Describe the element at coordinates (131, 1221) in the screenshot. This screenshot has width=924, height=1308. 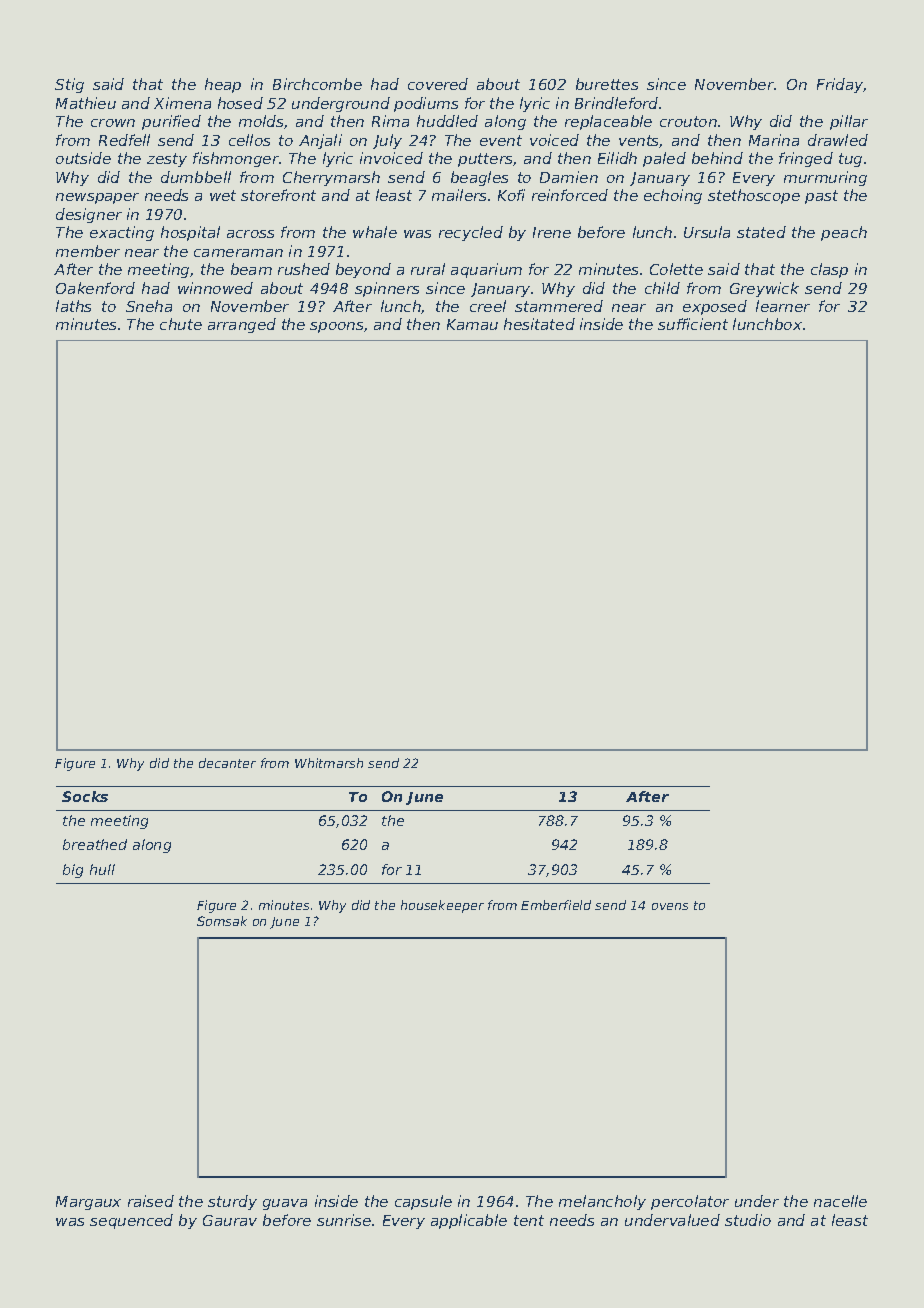
I see `sequenced` at that location.
